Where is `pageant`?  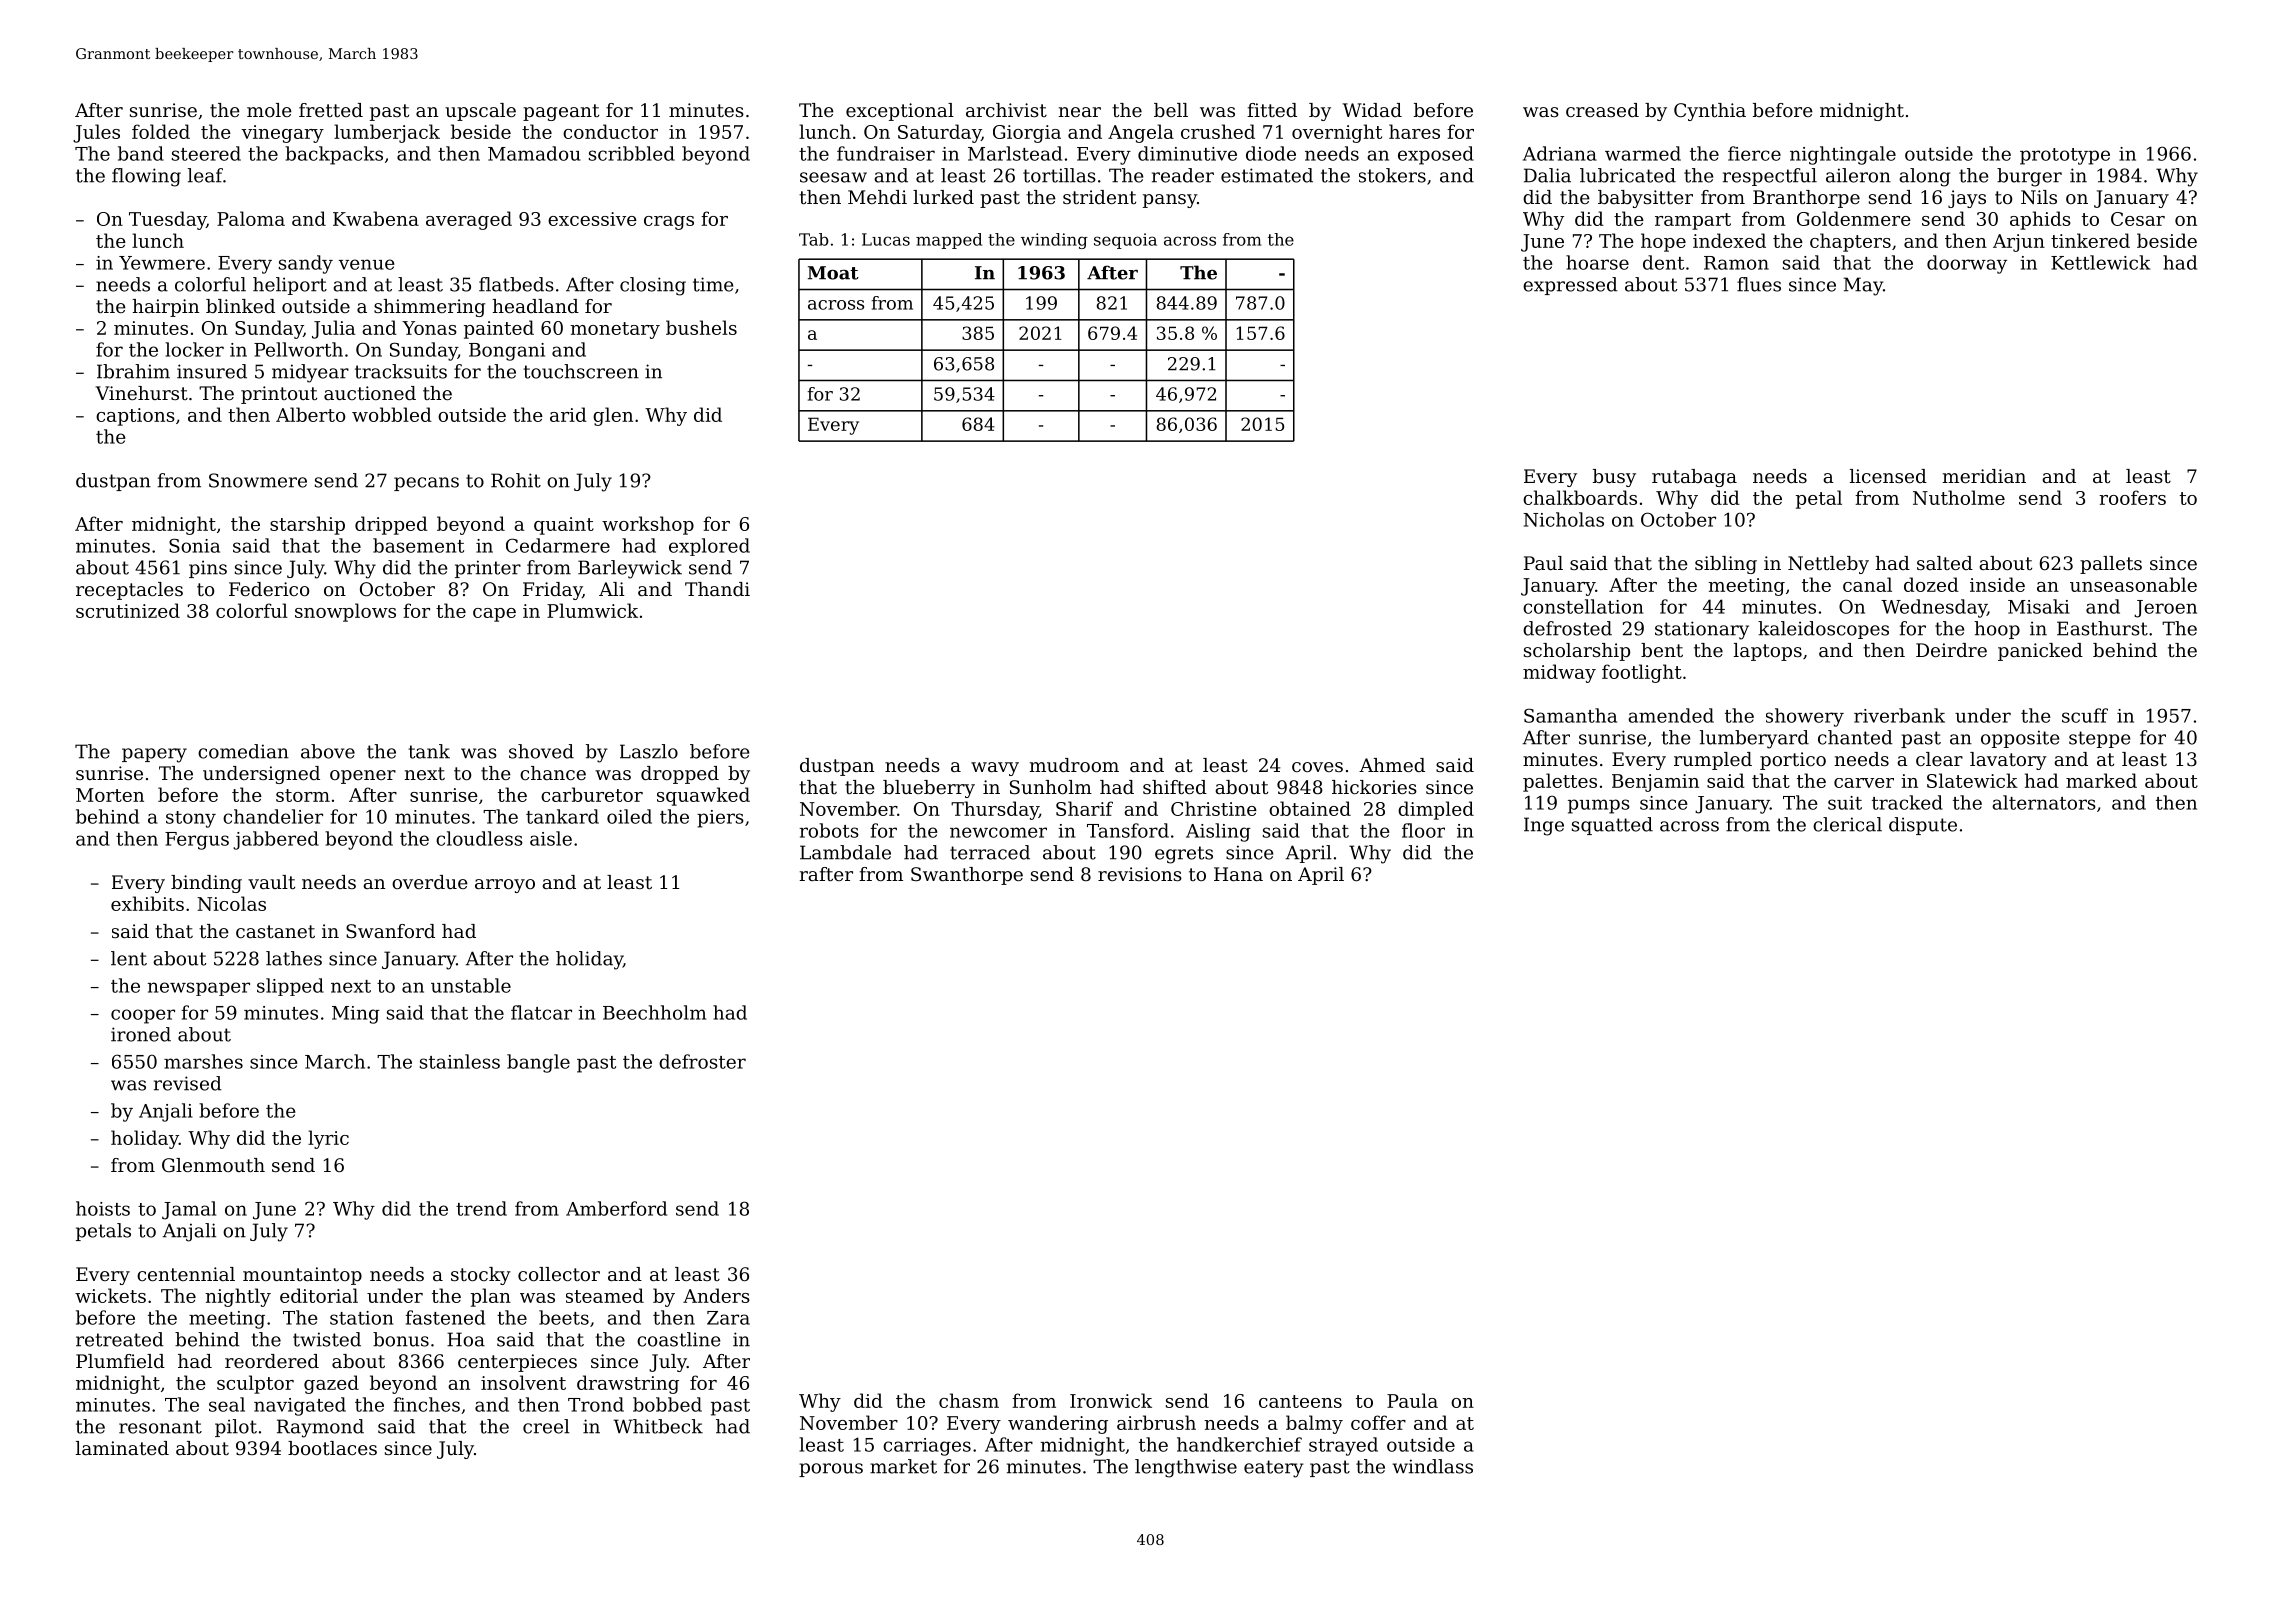 pageant is located at coordinates (561, 112).
